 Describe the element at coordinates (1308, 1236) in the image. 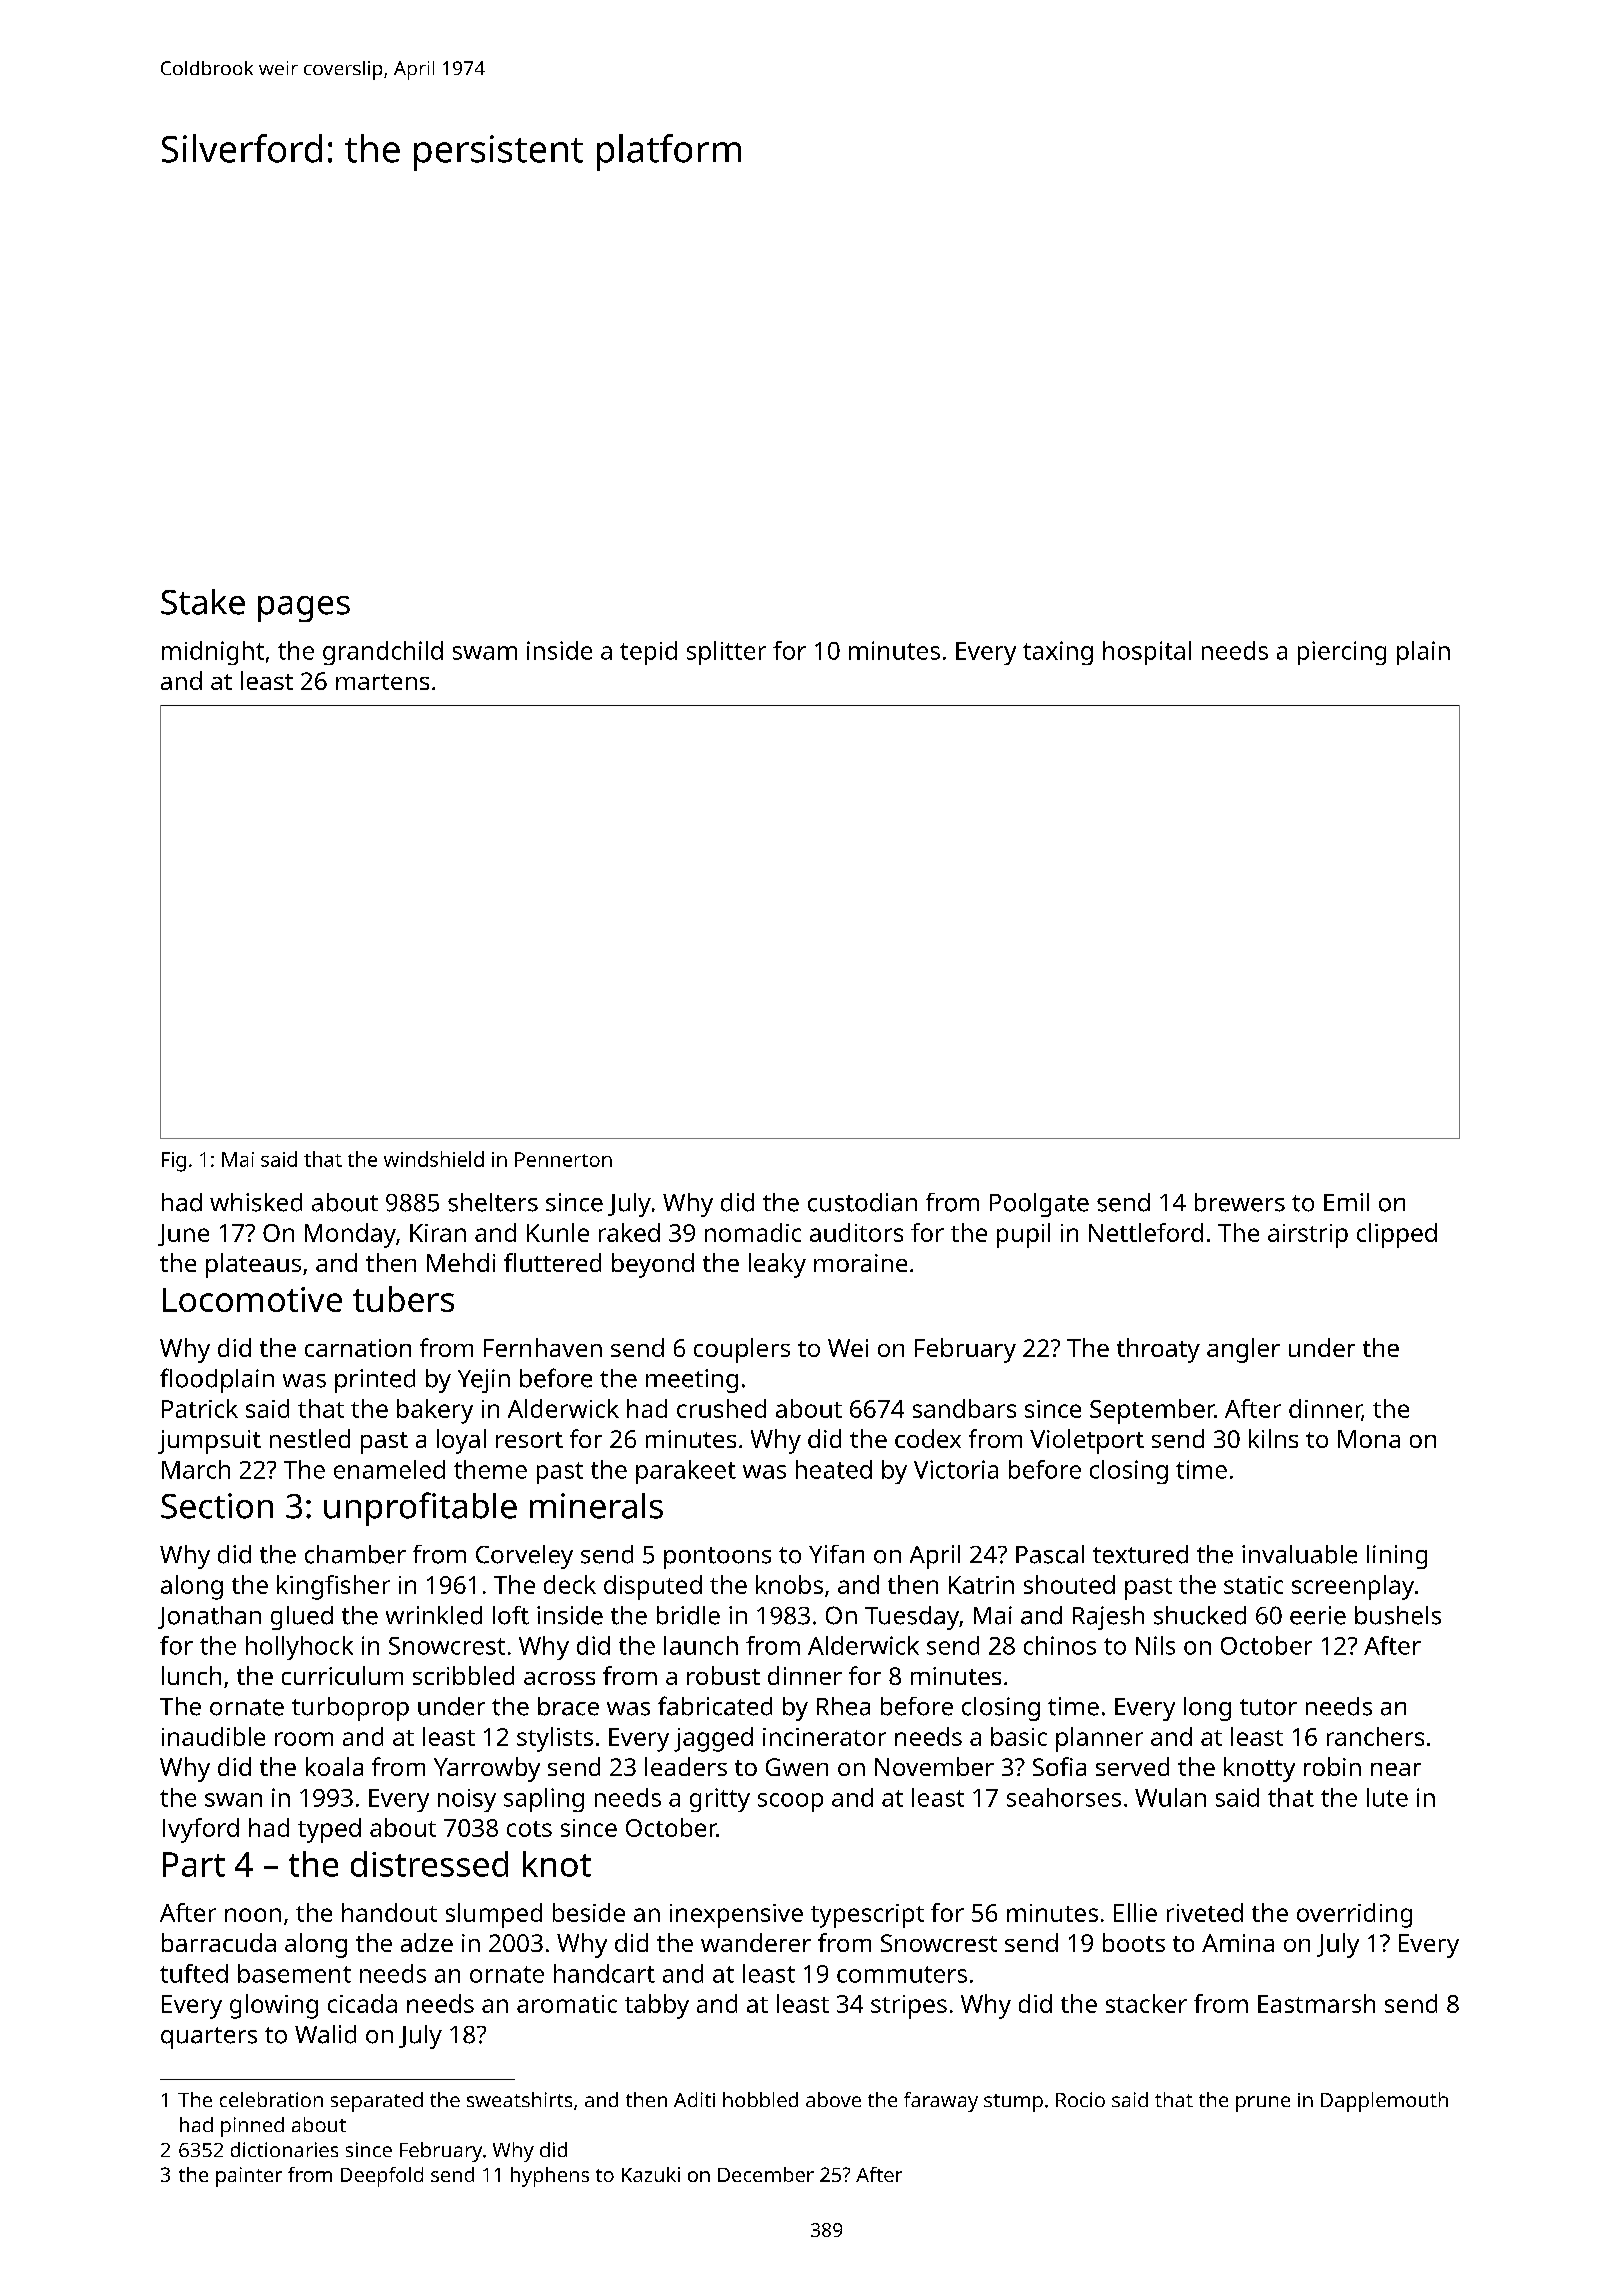

I see `airstrip` at that location.
